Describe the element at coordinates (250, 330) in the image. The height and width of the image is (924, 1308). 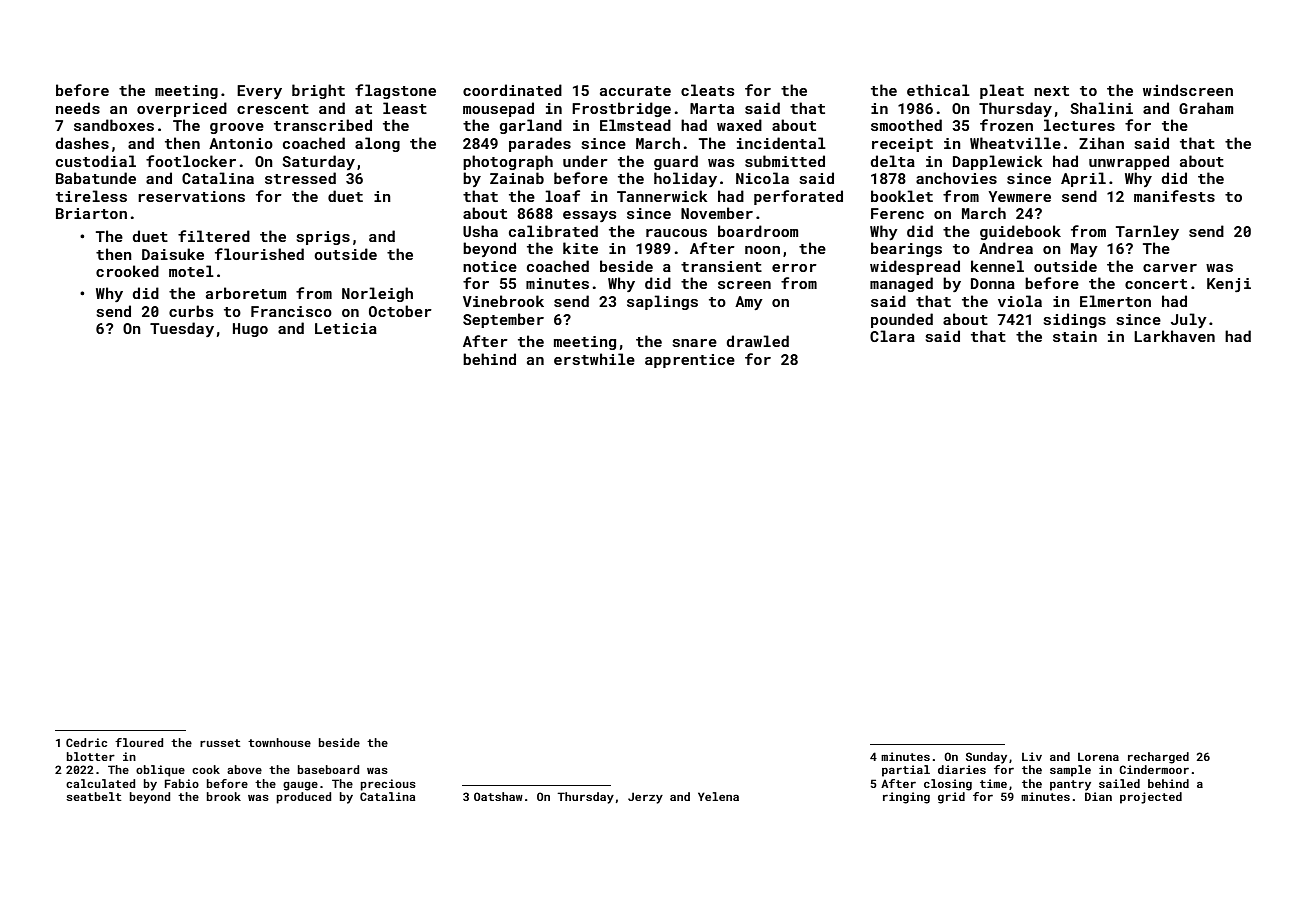
I see `Hugo` at that location.
